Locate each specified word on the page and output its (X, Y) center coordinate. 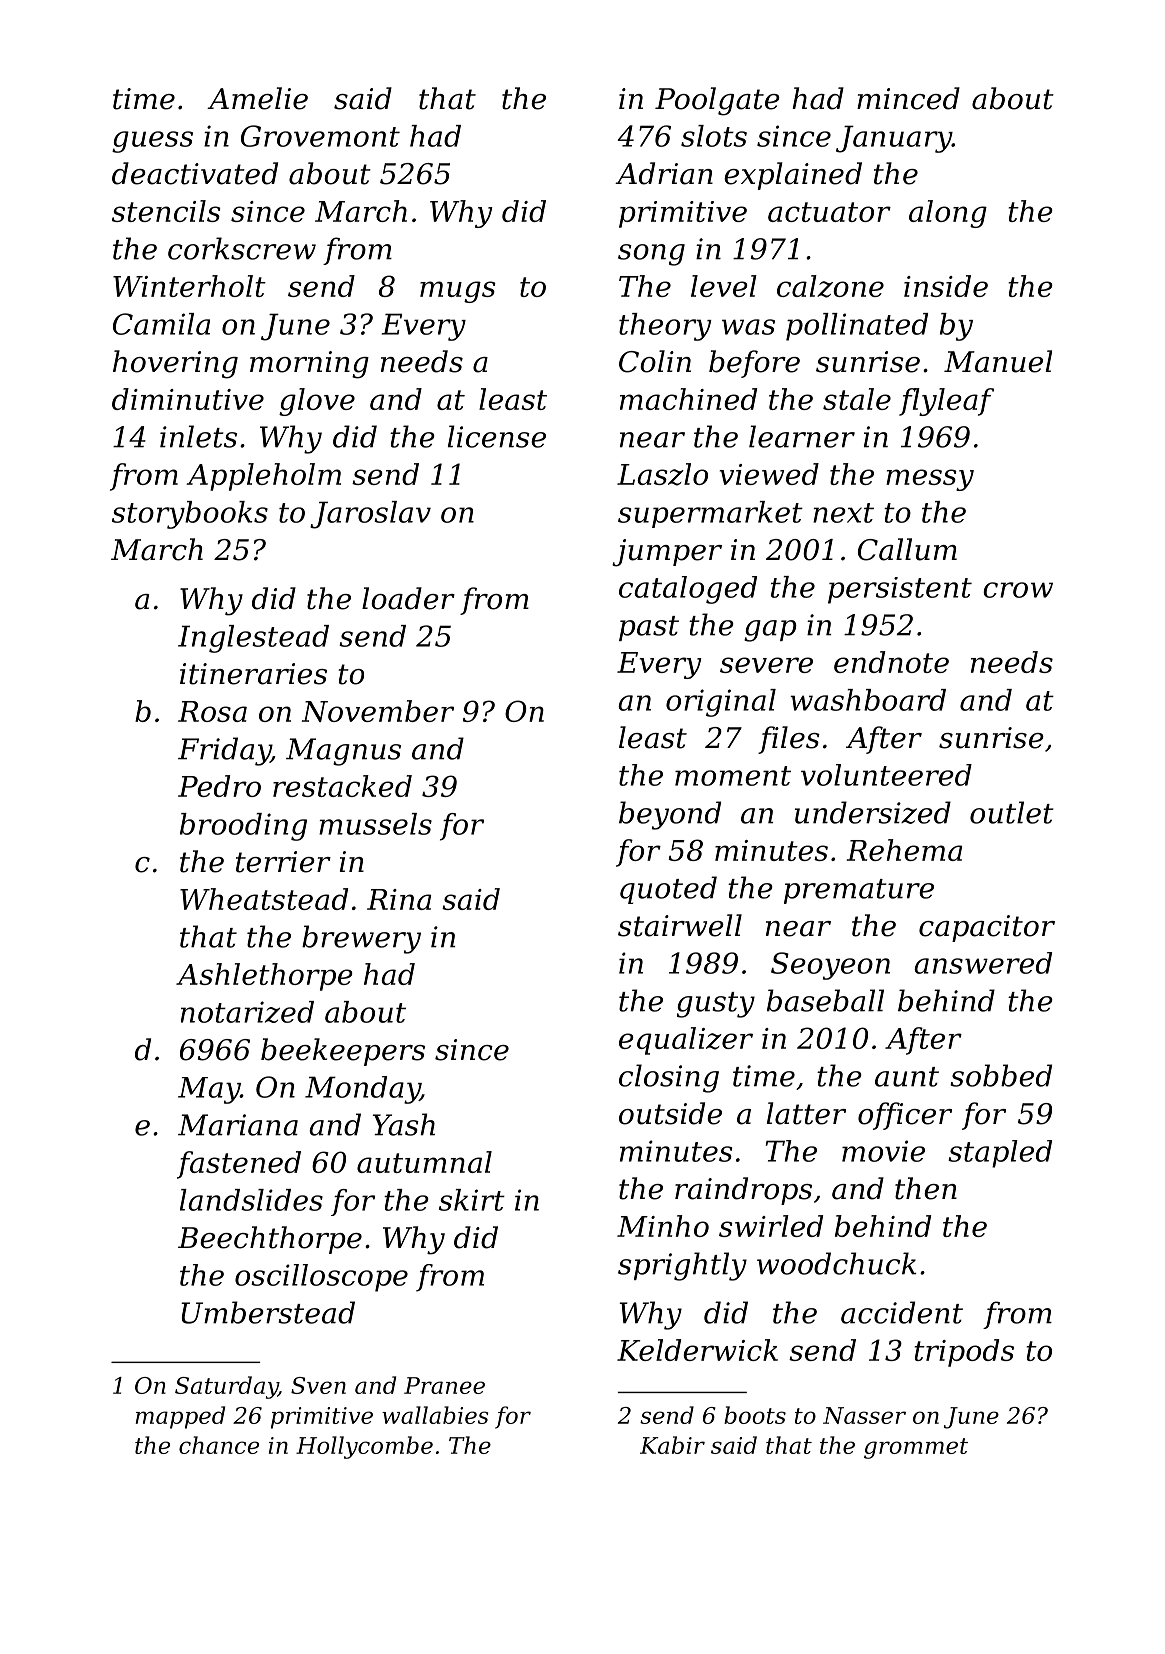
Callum (907, 549)
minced (908, 98)
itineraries (253, 674)
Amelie (257, 98)
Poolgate (717, 101)
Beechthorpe (270, 1240)
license (497, 436)
